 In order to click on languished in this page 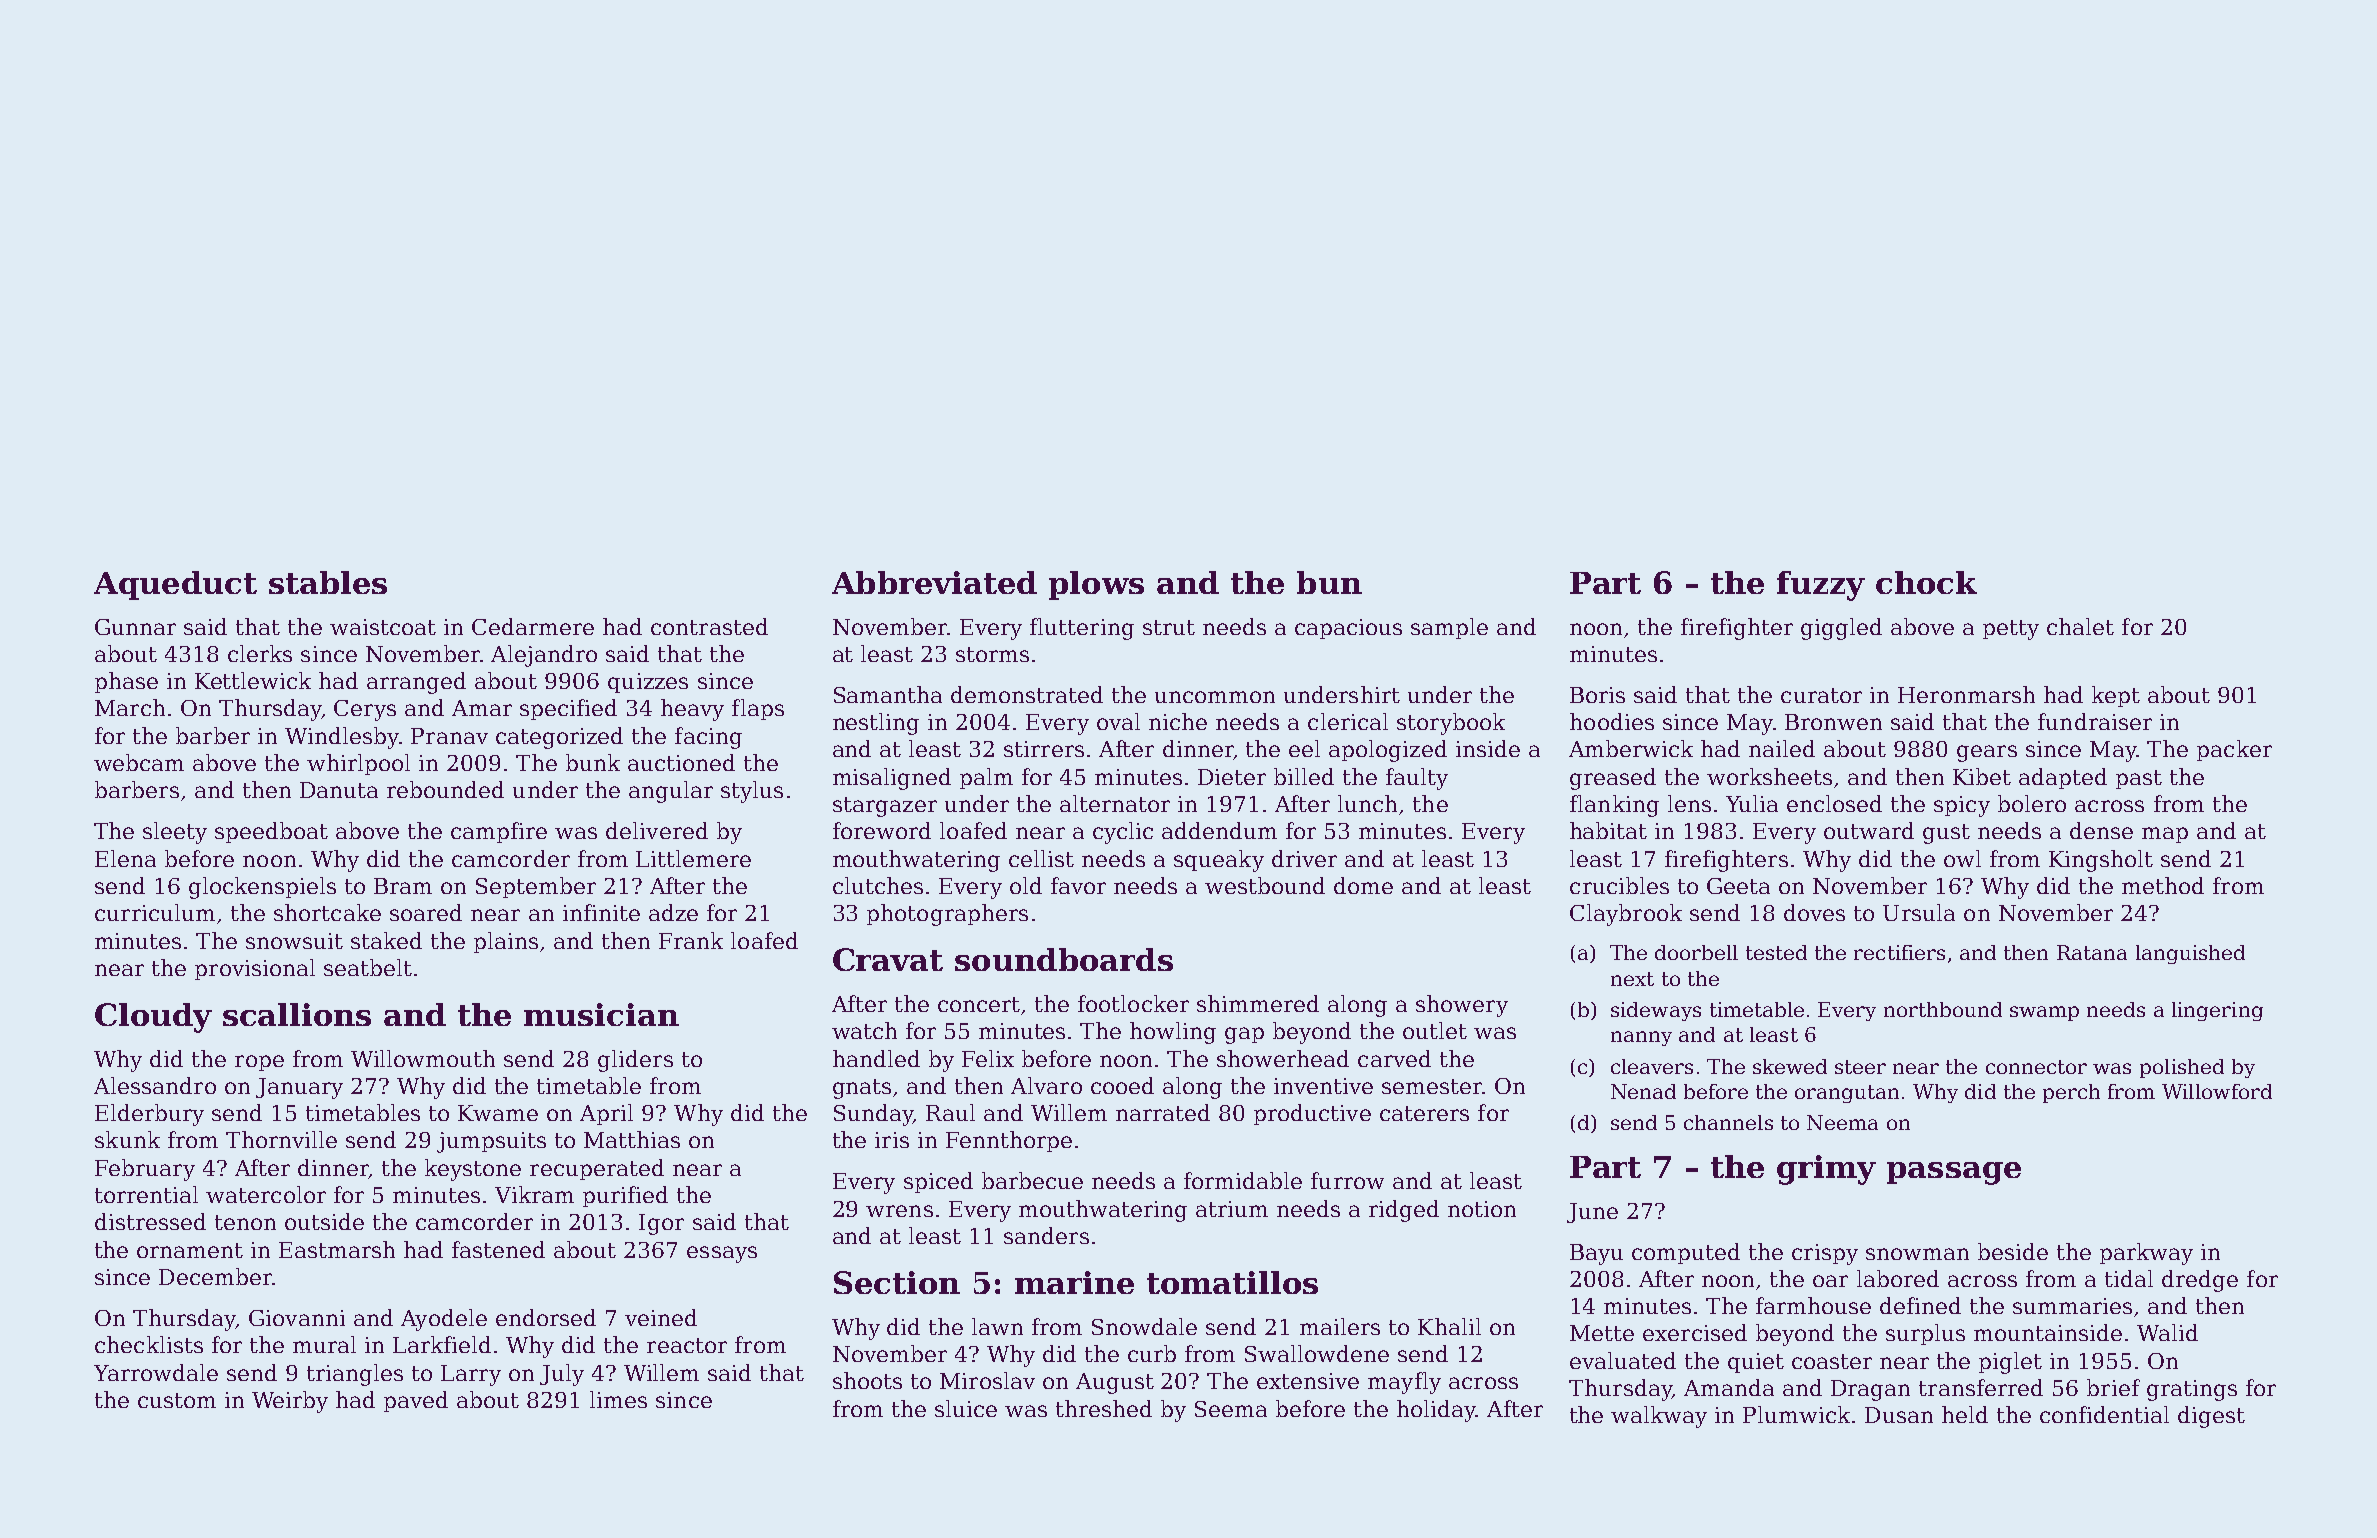, I will do `click(2190, 954)`.
